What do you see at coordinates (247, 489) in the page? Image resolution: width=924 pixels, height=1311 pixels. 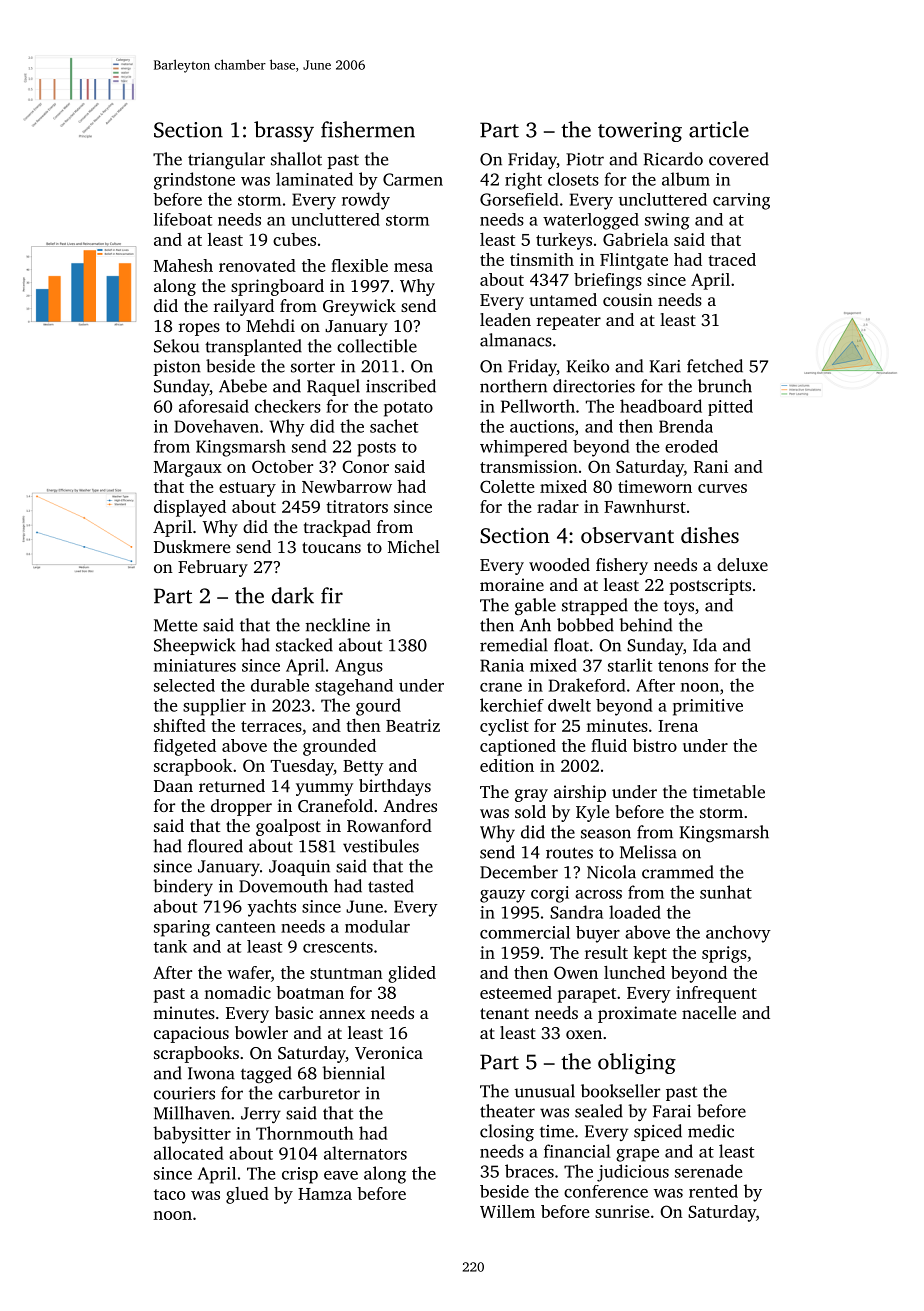 I see `estuary` at bounding box center [247, 489].
